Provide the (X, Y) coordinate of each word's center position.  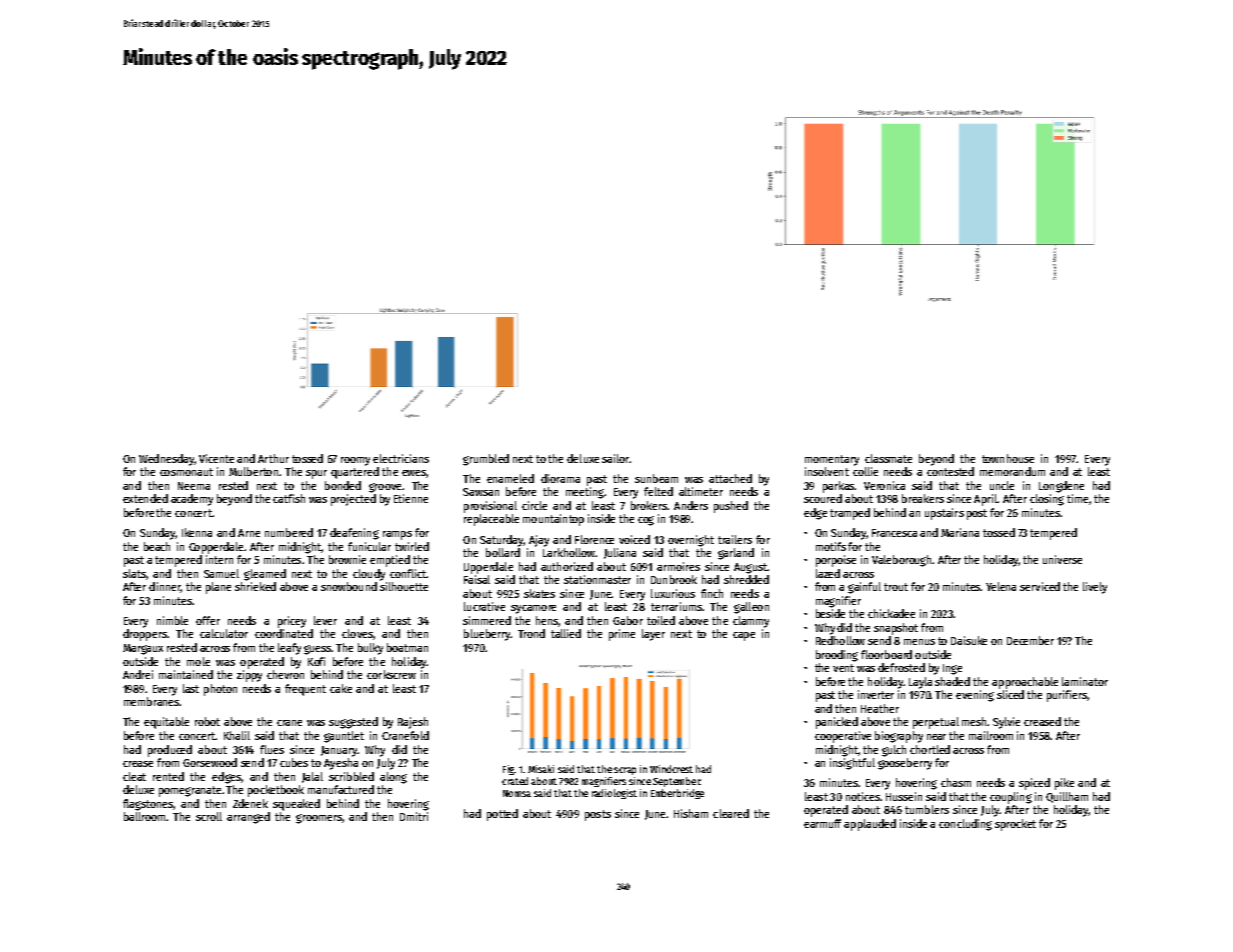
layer (653, 635)
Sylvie (1006, 723)
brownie (347, 559)
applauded (870, 825)
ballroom (144, 816)
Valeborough (902, 561)
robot (207, 721)
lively (1095, 588)
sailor (615, 458)
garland (736, 554)
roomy (355, 461)
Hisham (691, 813)
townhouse (1008, 458)
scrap (625, 771)
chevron (285, 674)
